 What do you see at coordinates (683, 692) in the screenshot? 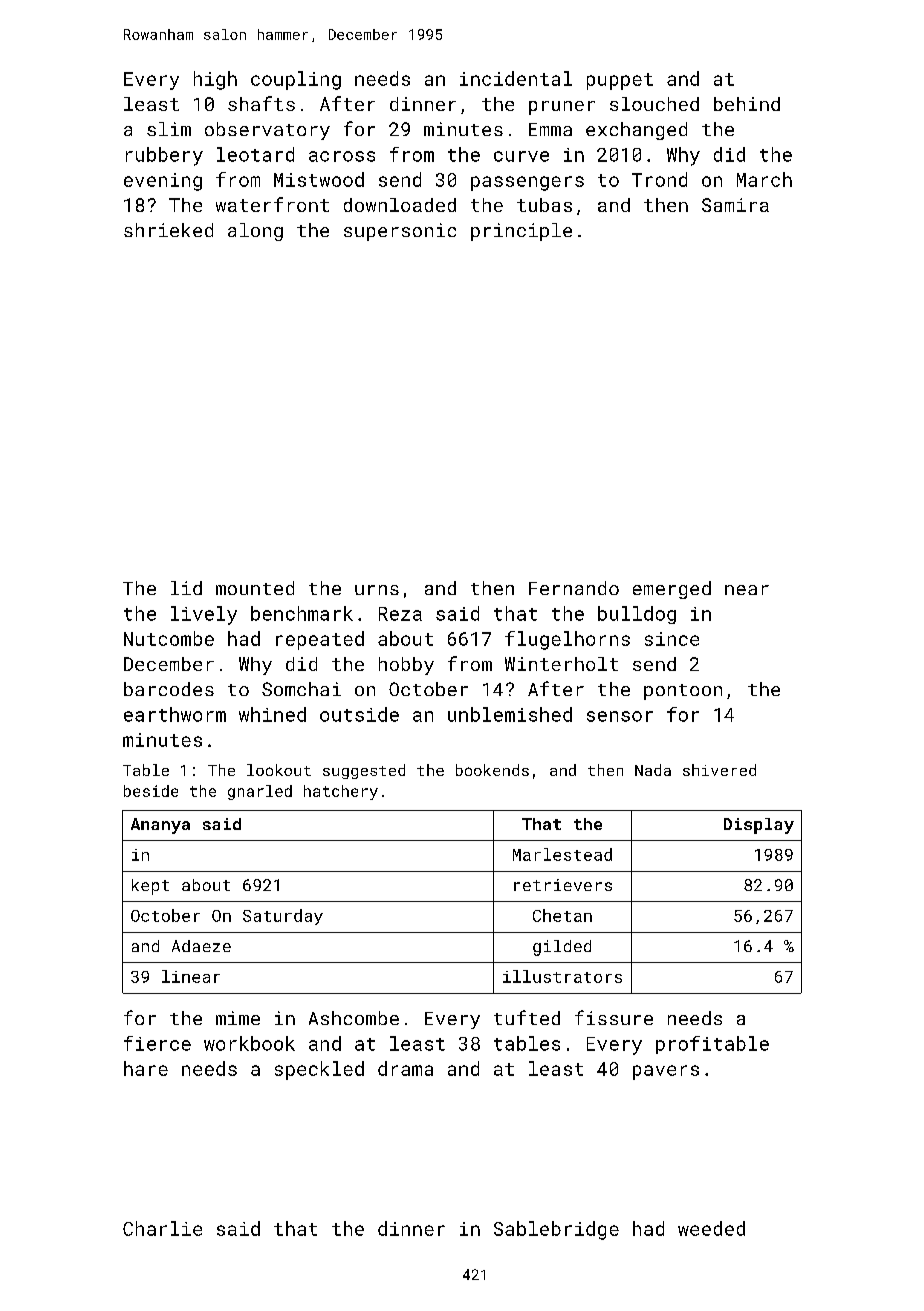
I see `pontoon` at bounding box center [683, 692].
